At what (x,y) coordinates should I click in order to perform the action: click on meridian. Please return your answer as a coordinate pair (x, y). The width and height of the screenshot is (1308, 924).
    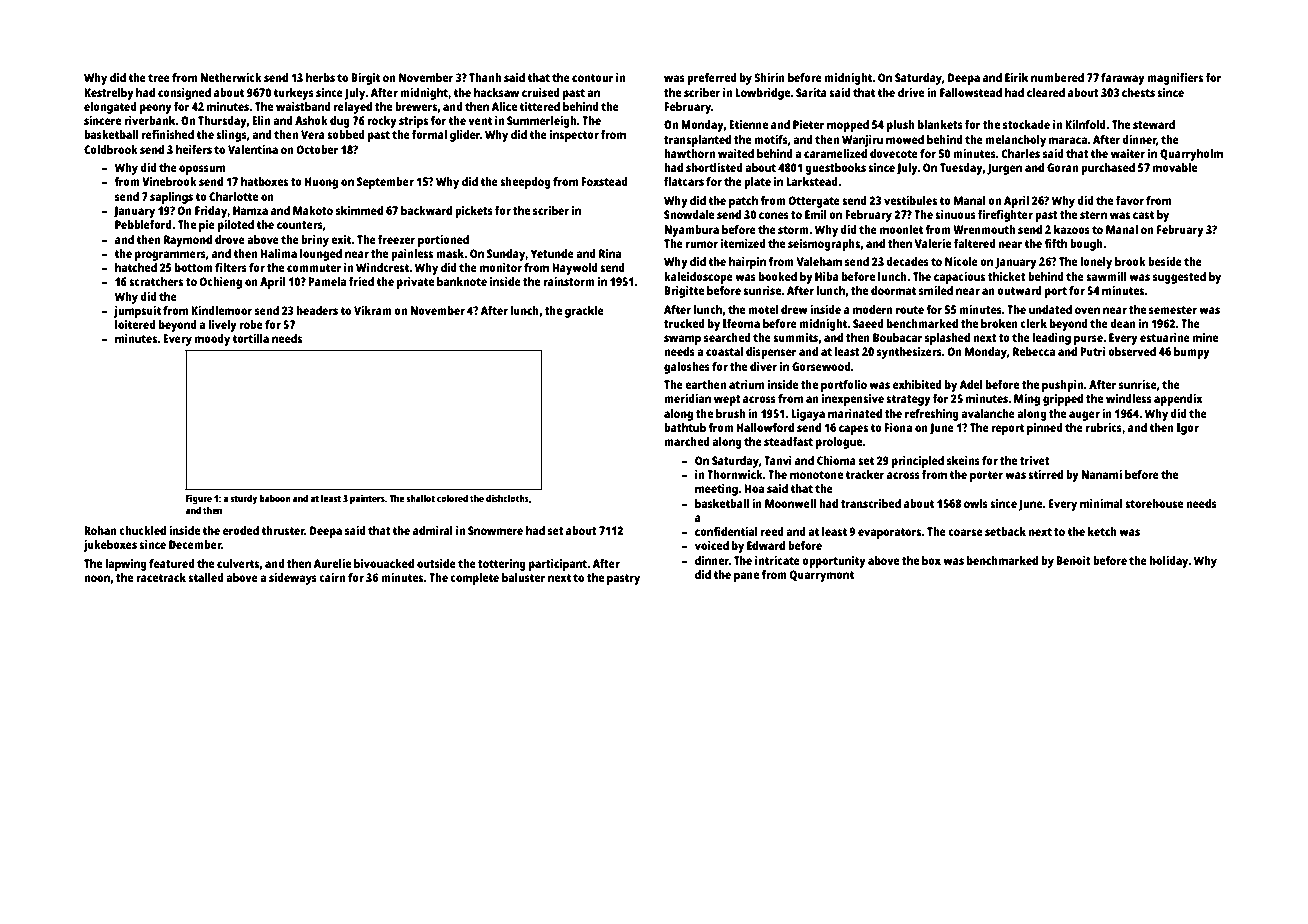
    Looking at the image, I should click on (687, 398).
